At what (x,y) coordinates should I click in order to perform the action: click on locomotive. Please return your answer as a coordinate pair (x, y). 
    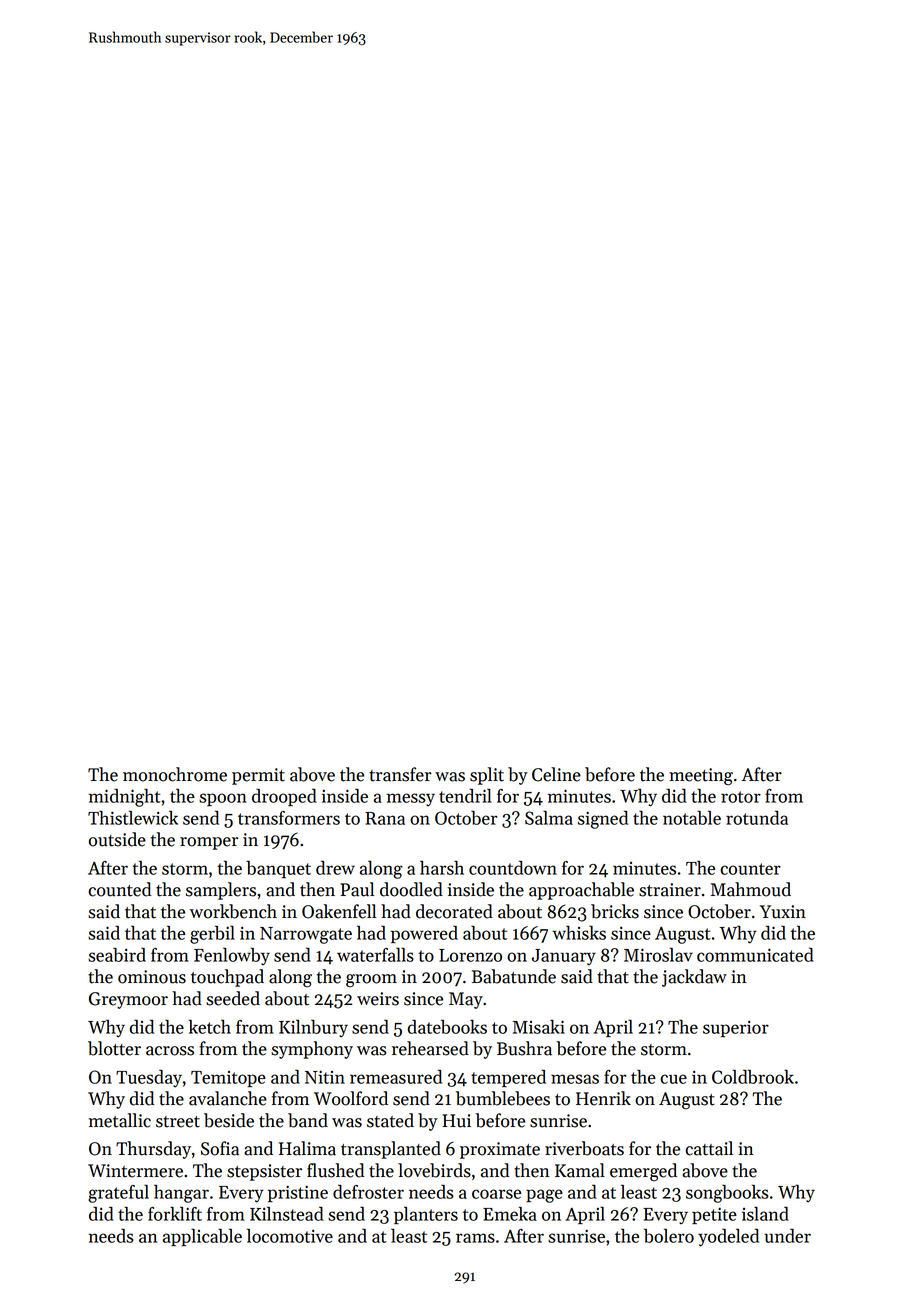
    Looking at the image, I should click on (290, 1235).
